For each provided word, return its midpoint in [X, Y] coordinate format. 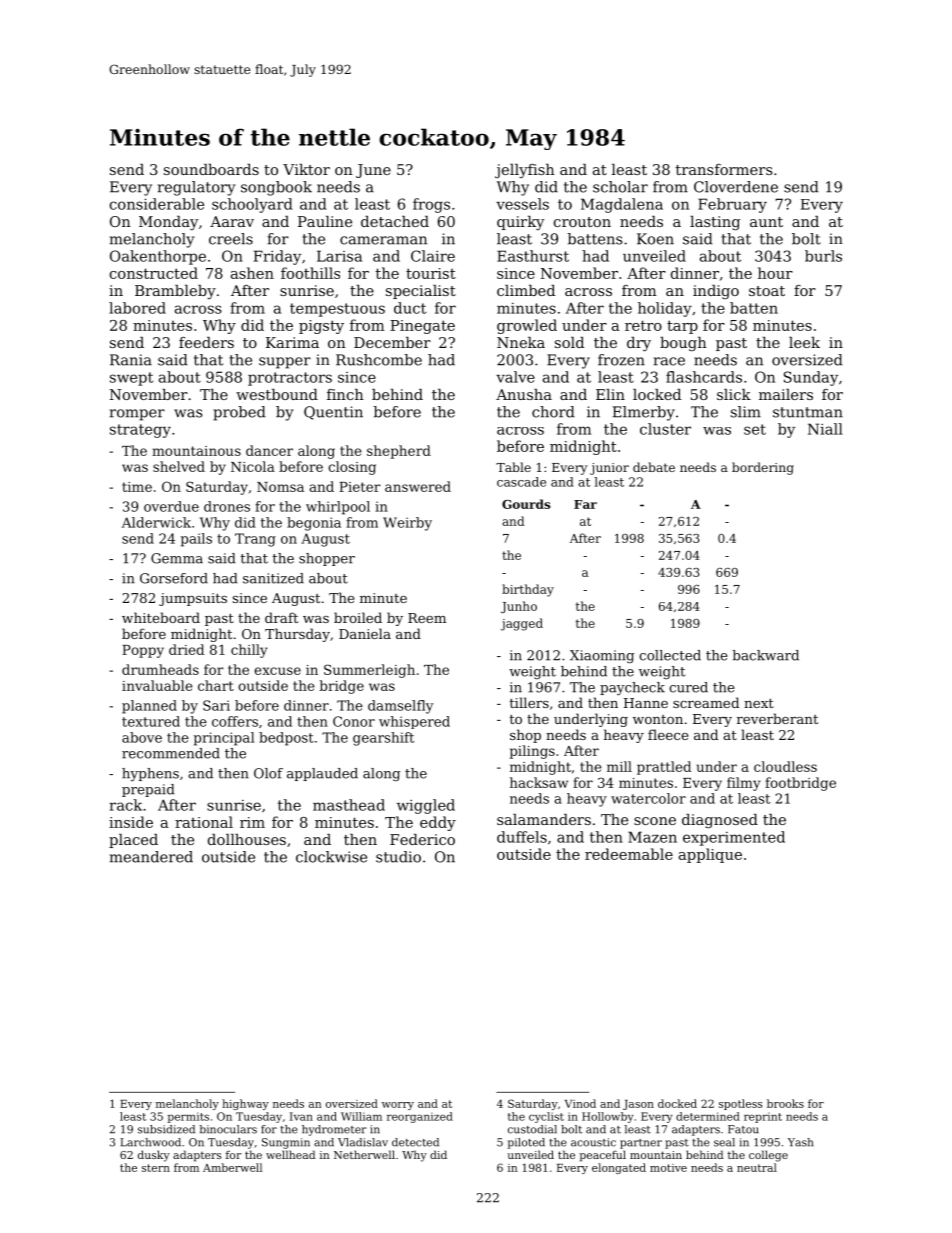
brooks [785, 1103]
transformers [724, 169]
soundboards [211, 169]
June [373, 171]
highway [245, 1104]
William [361, 1116]
